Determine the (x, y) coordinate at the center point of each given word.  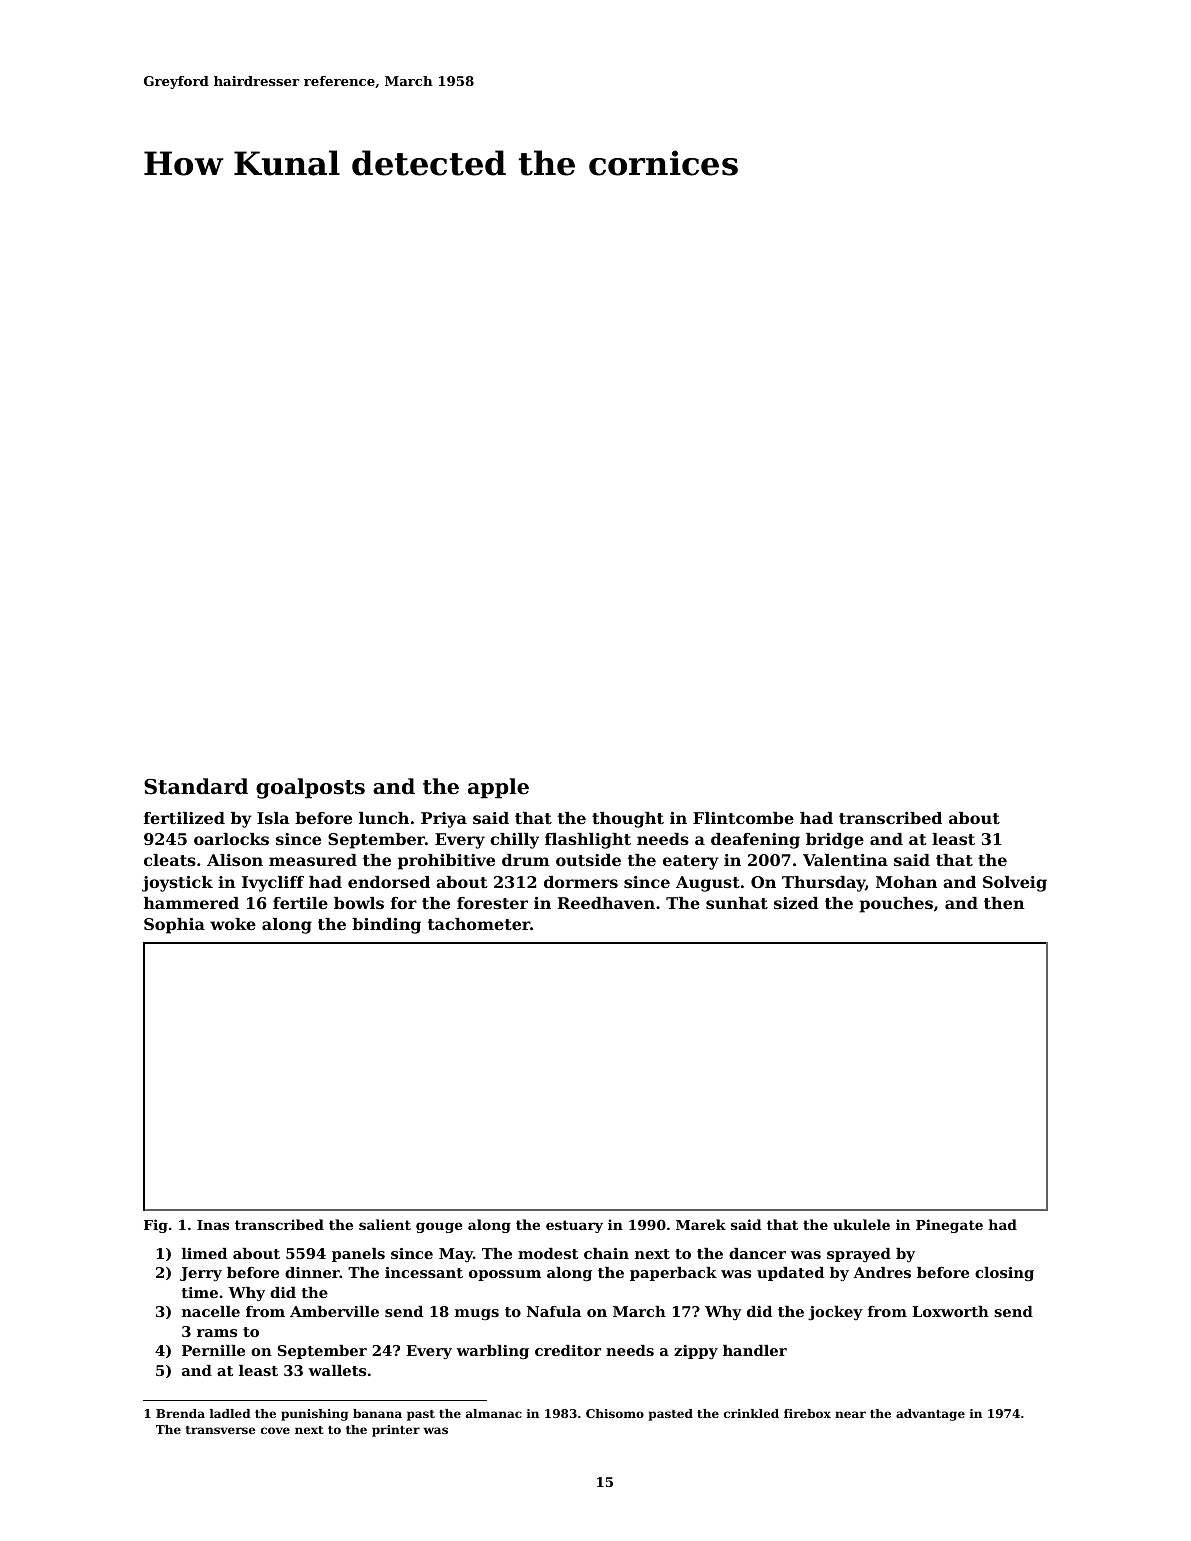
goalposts (310, 788)
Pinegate (949, 1226)
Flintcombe (743, 818)
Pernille (213, 1350)
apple (498, 788)
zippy (696, 1352)
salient (385, 1224)
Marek (701, 1224)
